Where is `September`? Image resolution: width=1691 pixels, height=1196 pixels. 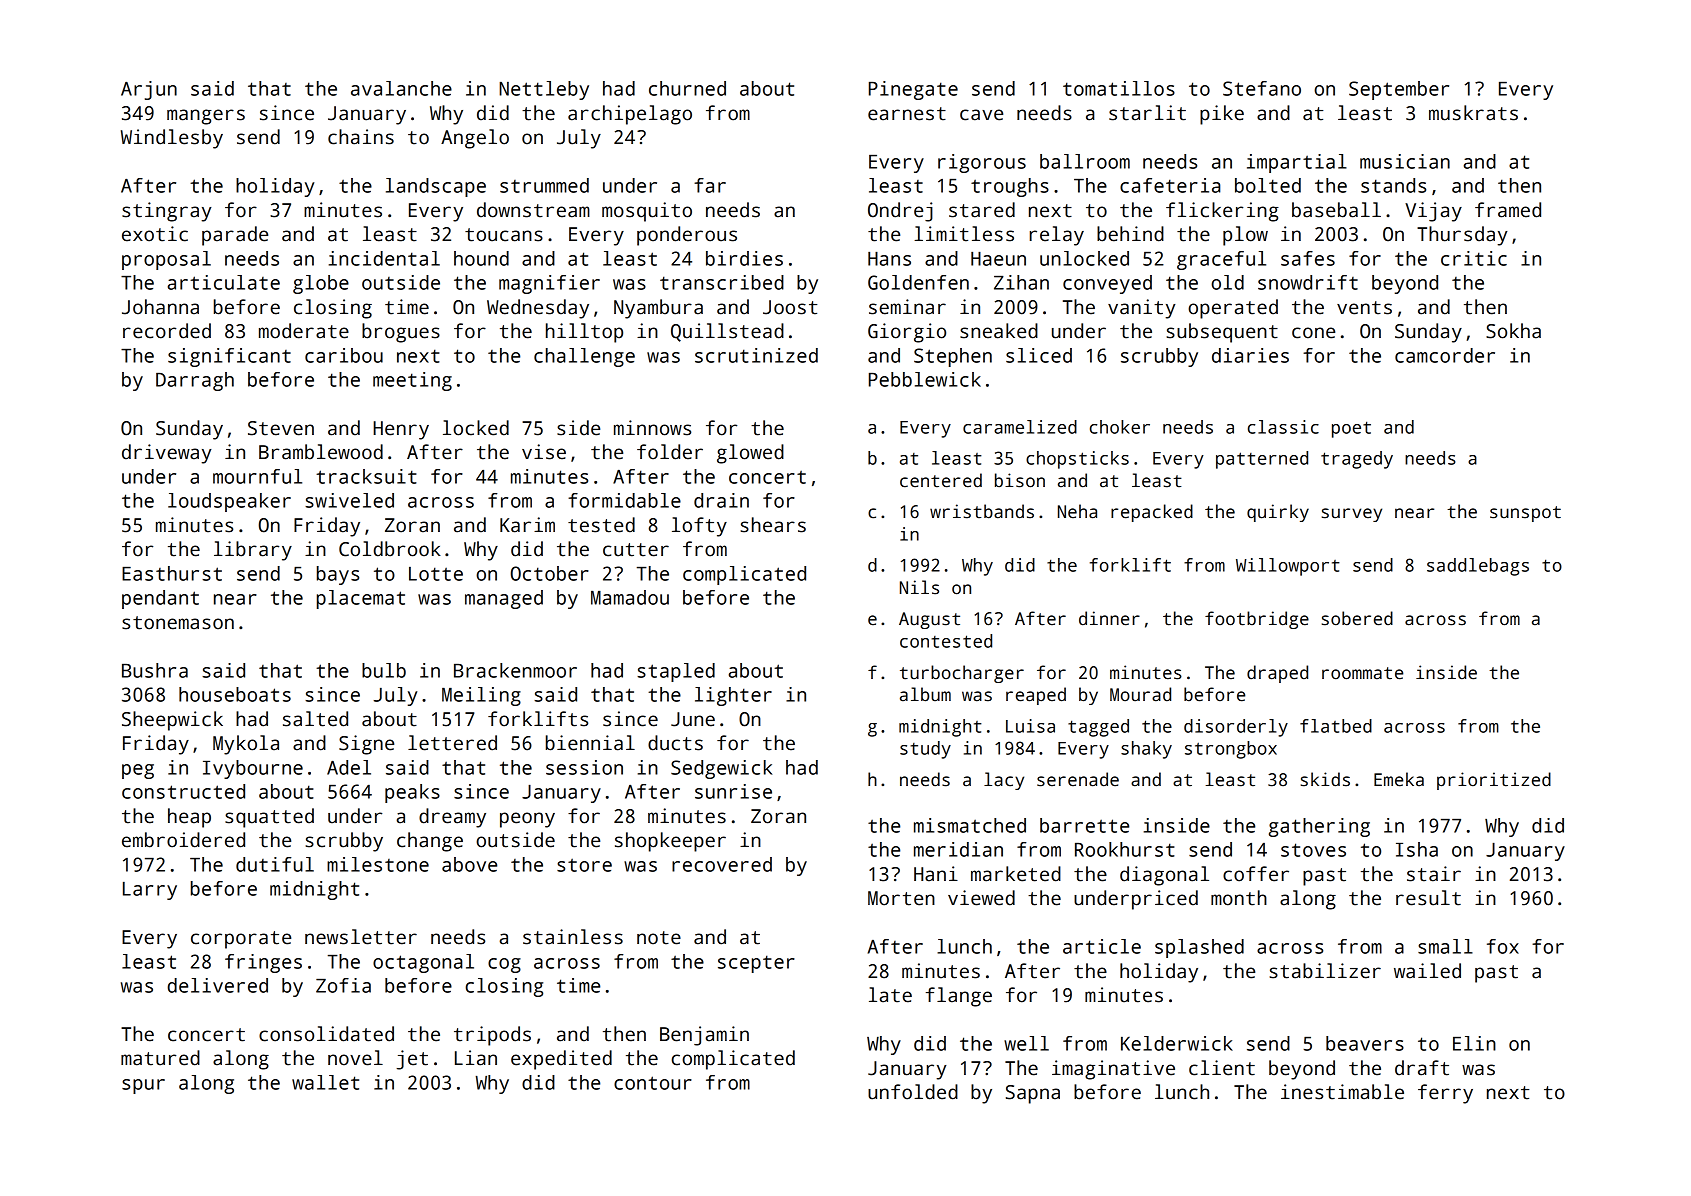
September is located at coordinates (1399, 90).
